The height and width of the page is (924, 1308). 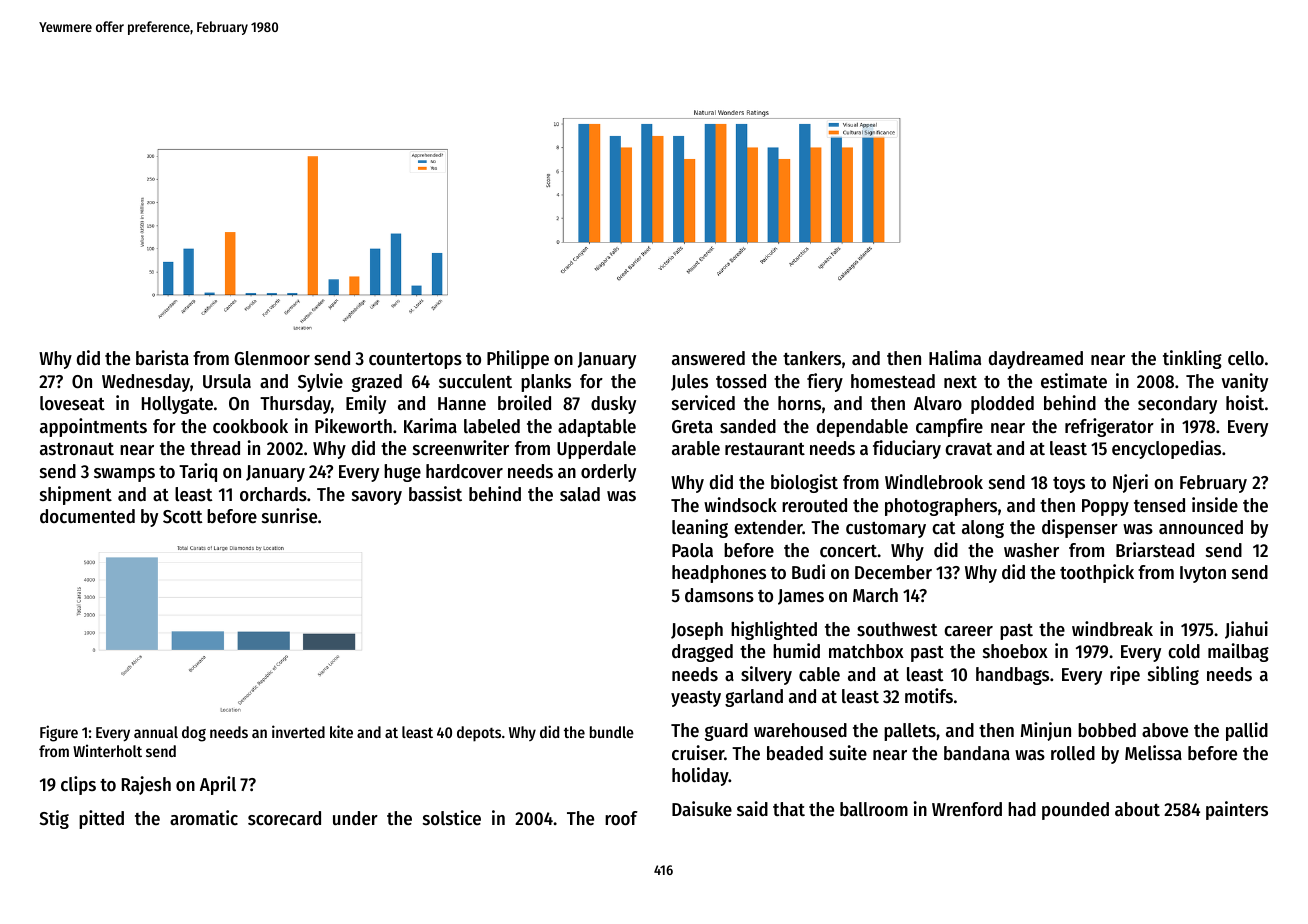 I want to click on Karima, so click(x=430, y=425).
